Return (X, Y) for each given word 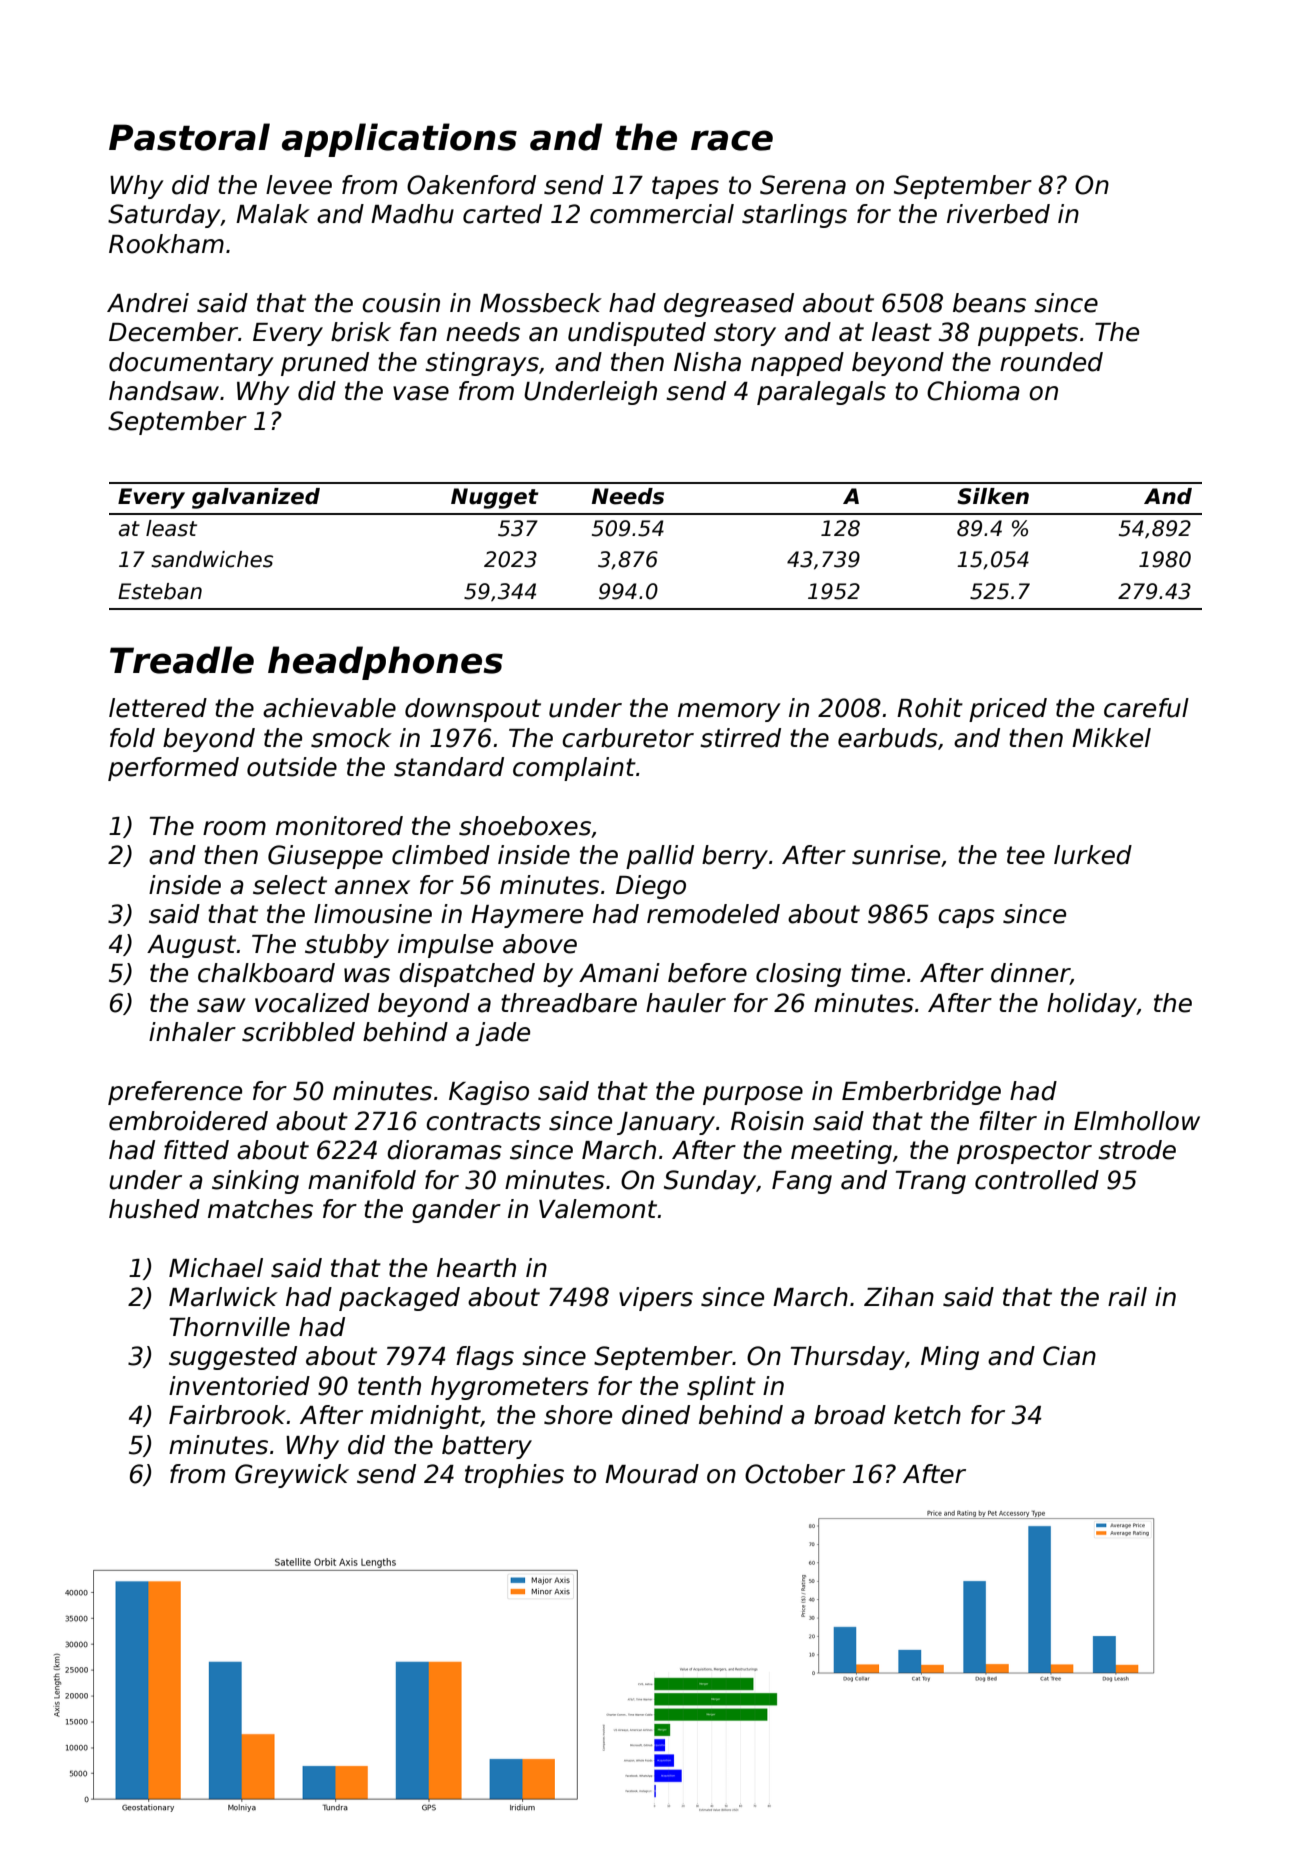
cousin (401, 303)
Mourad (652, 1474)
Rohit (930, 708)
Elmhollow (1137, 1121)
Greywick (292, 1476)
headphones (385, 663)
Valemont (598, 1209)
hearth (476, 1268)
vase (421, 393)
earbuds (888, 738)
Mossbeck (541, 303)
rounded (1051, 362)
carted (502, 214)
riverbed (998, 214)
